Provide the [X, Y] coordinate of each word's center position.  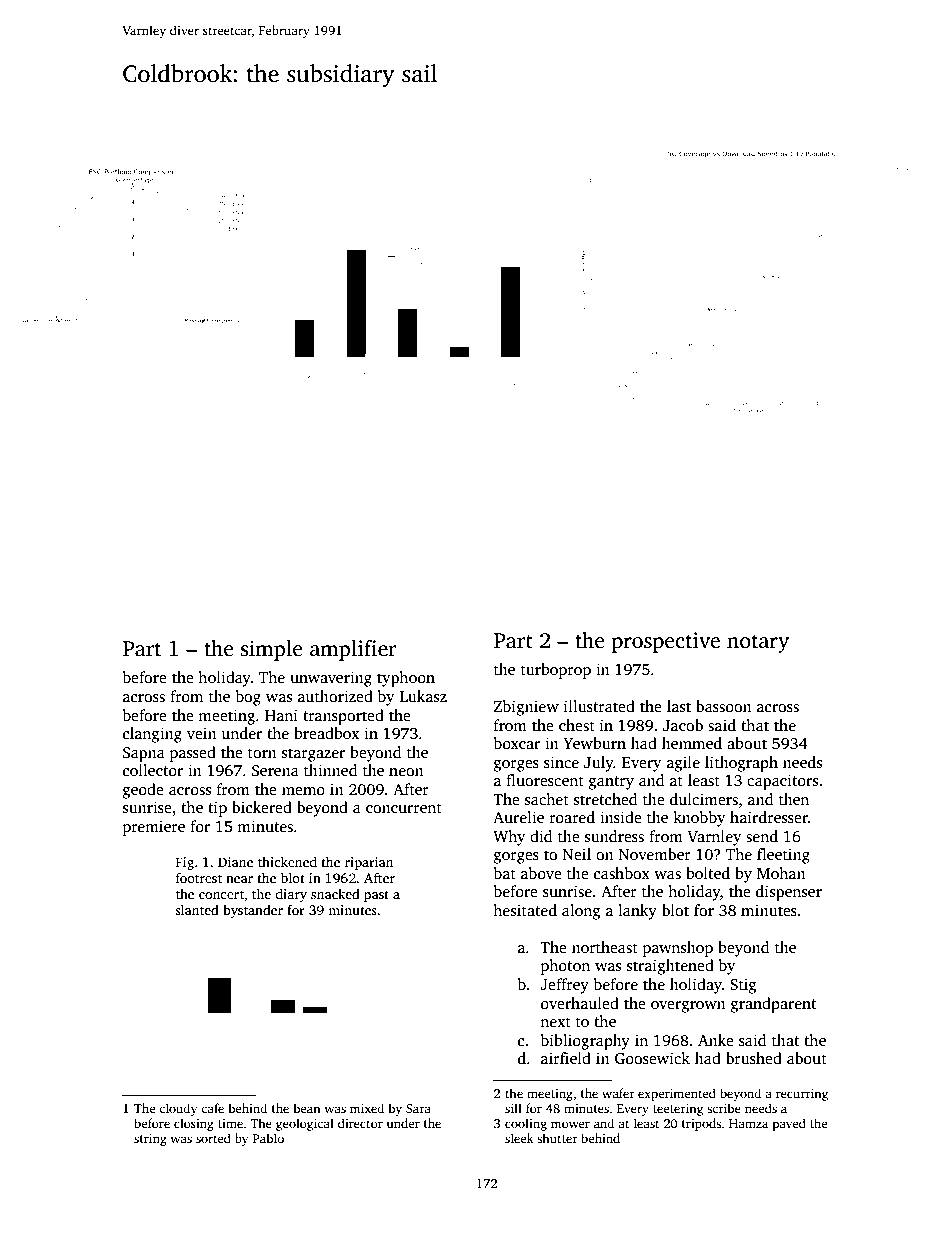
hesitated [525, 910]
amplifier [353, 650]
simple [272, 650]
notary [758, 644]
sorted [213, 1138]
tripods [701, 1124]
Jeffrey [564, 986]
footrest [199, 877]
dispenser [789, 893]
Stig [743, 986]
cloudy [178, 1109]
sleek [519, 1138]
